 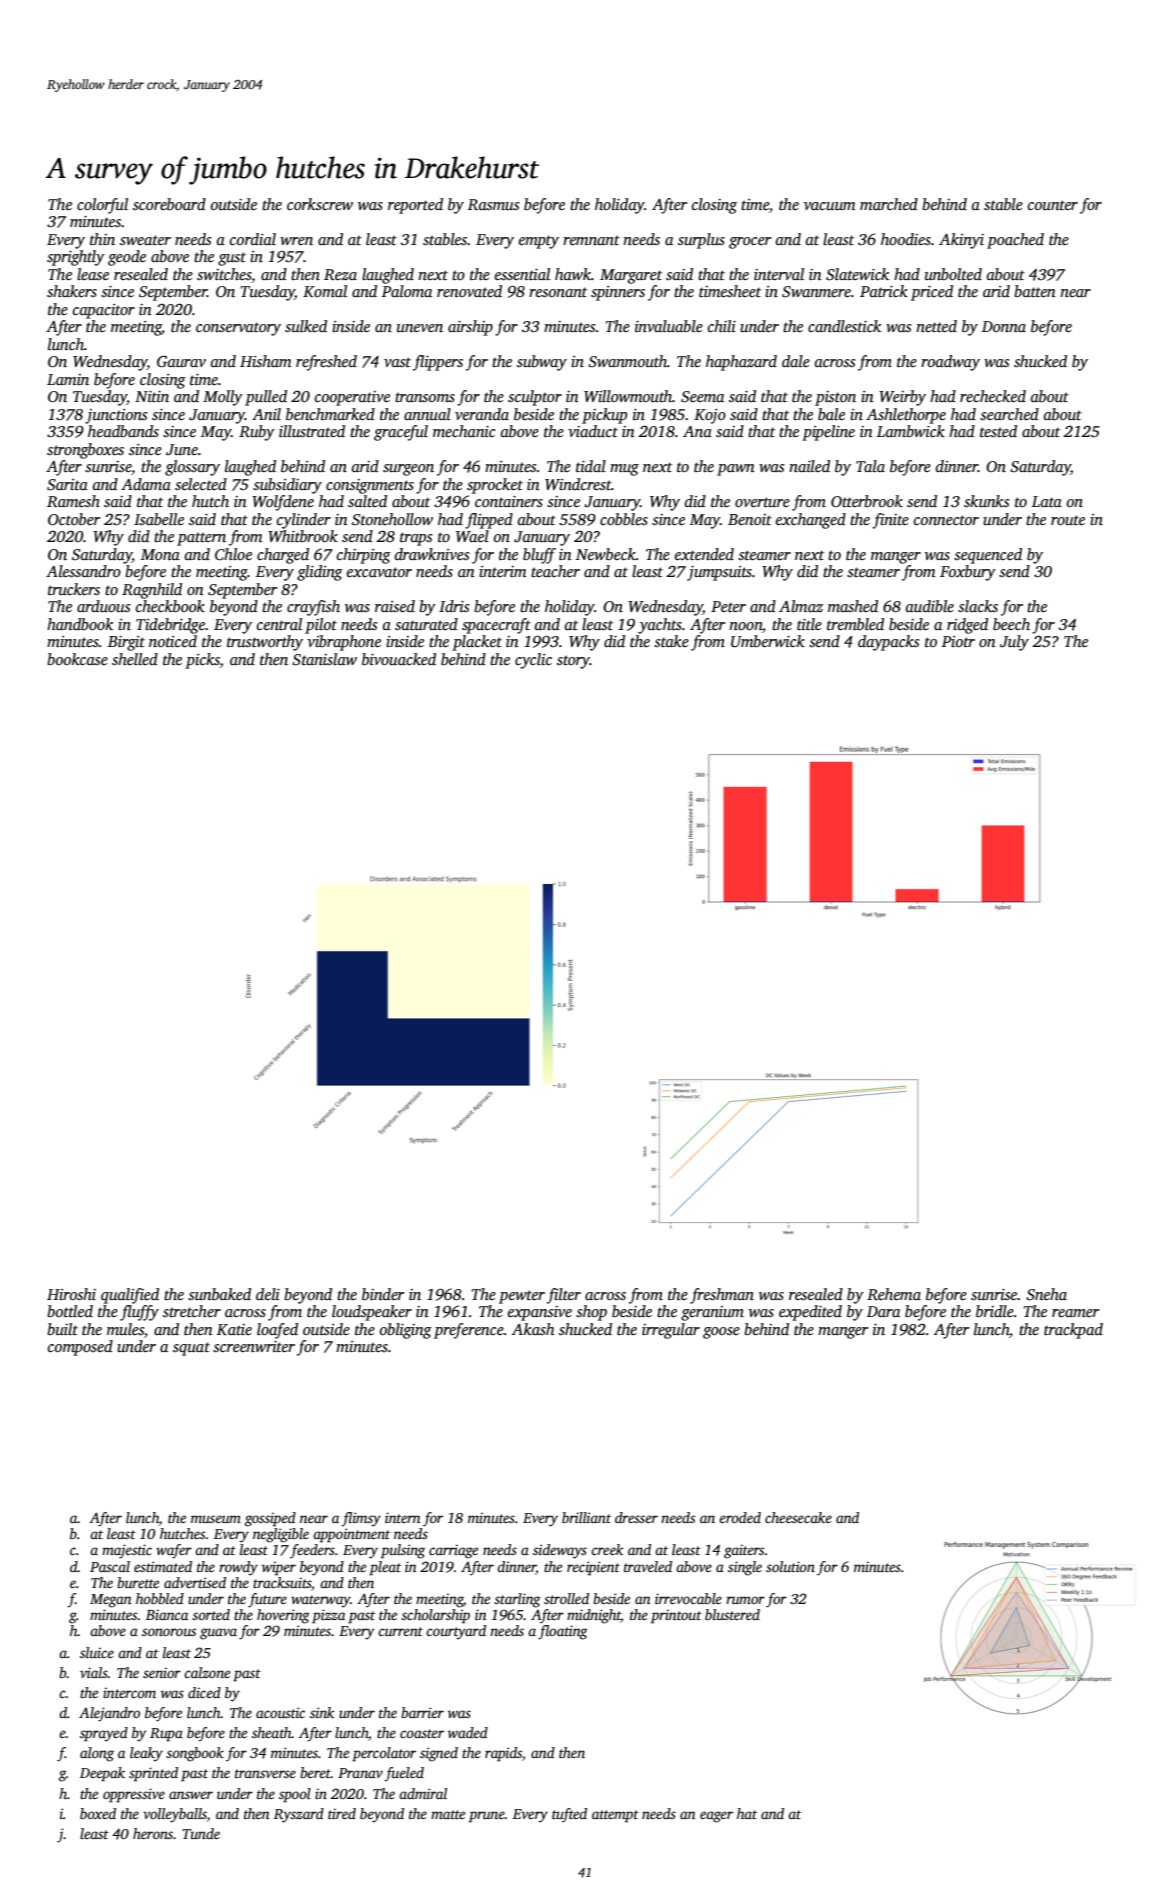 What do you see at coordinates (790, 1566) in the document?
I see `solution` at bounding box center [790, 1566].
